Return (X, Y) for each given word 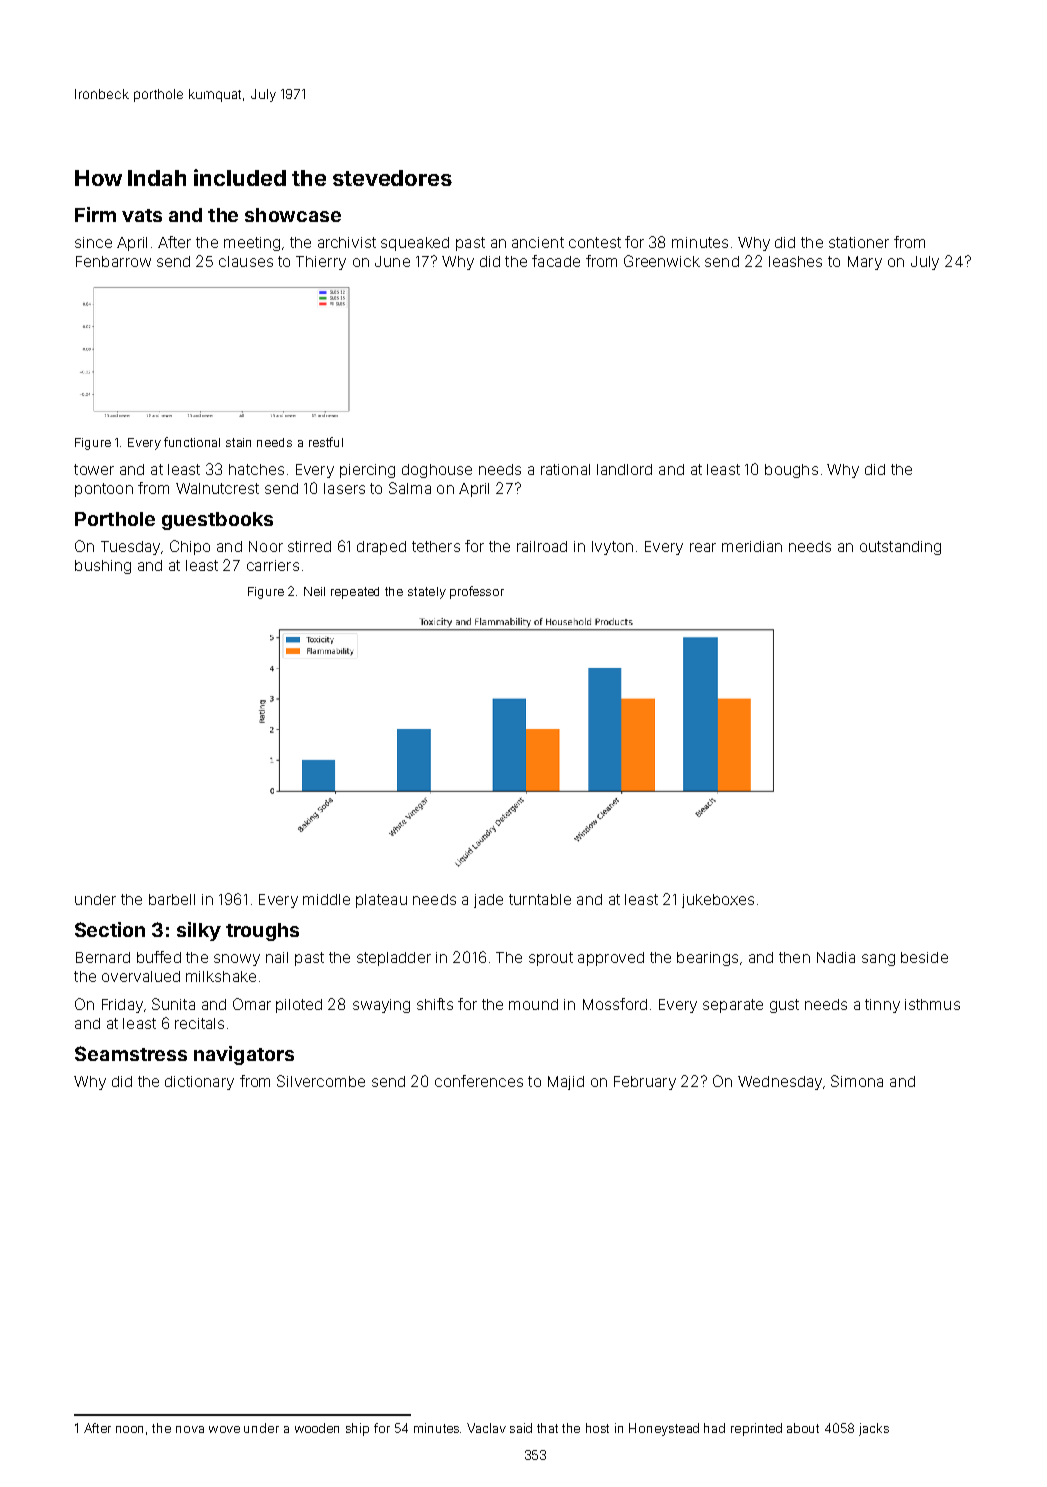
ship (357, 1429)
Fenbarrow (113, 261)
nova (190, 1429)
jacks (874, 1429)
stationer (859, 242)
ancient (538, 242)
